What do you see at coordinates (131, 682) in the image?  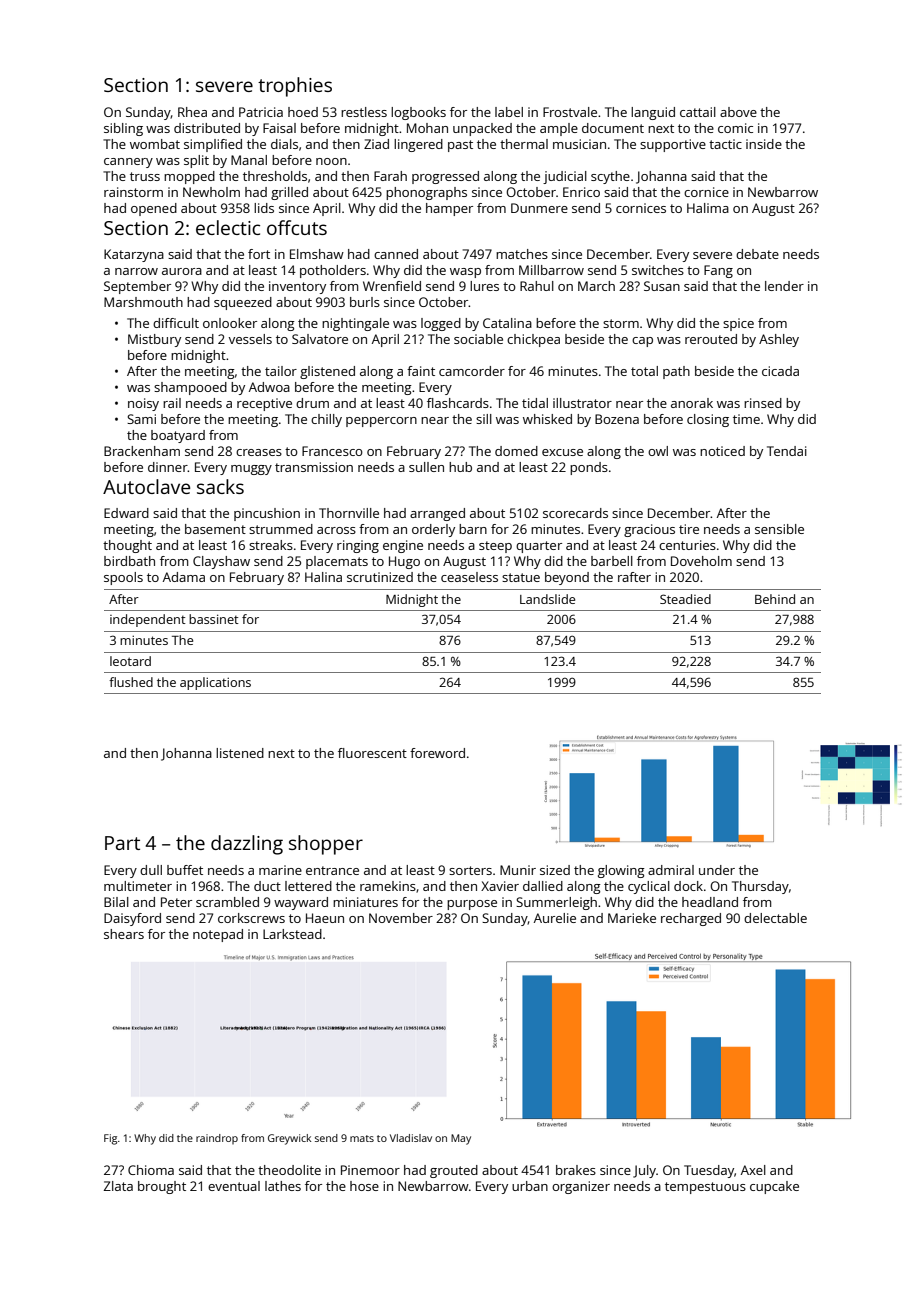 I see `flushed` at bounding box center [131, 682].
